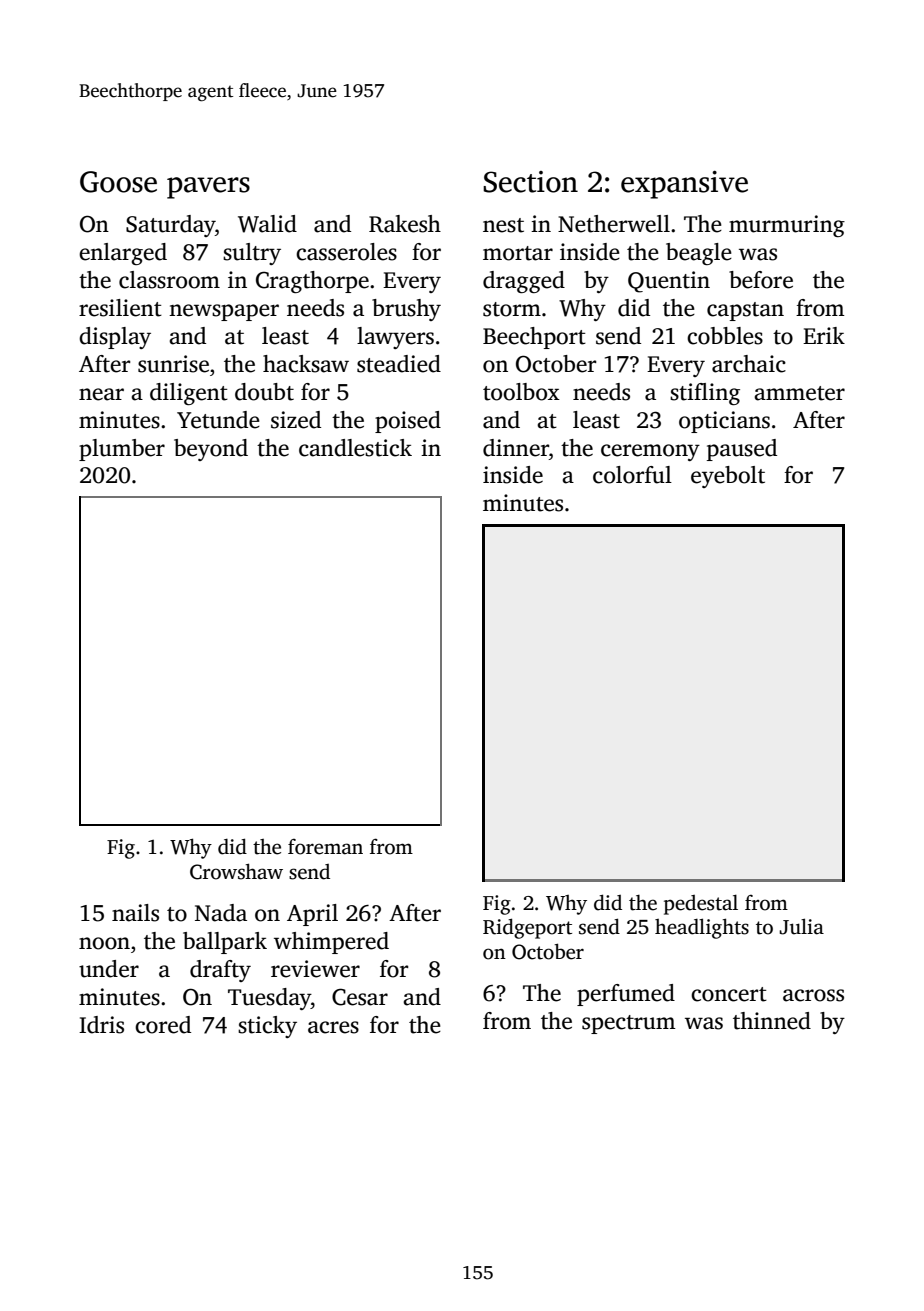 This image has height=1311, width=924. What do you see at coordinates (118, 182) in the image?
I see `Goose` at bounding box center [118, 182].
